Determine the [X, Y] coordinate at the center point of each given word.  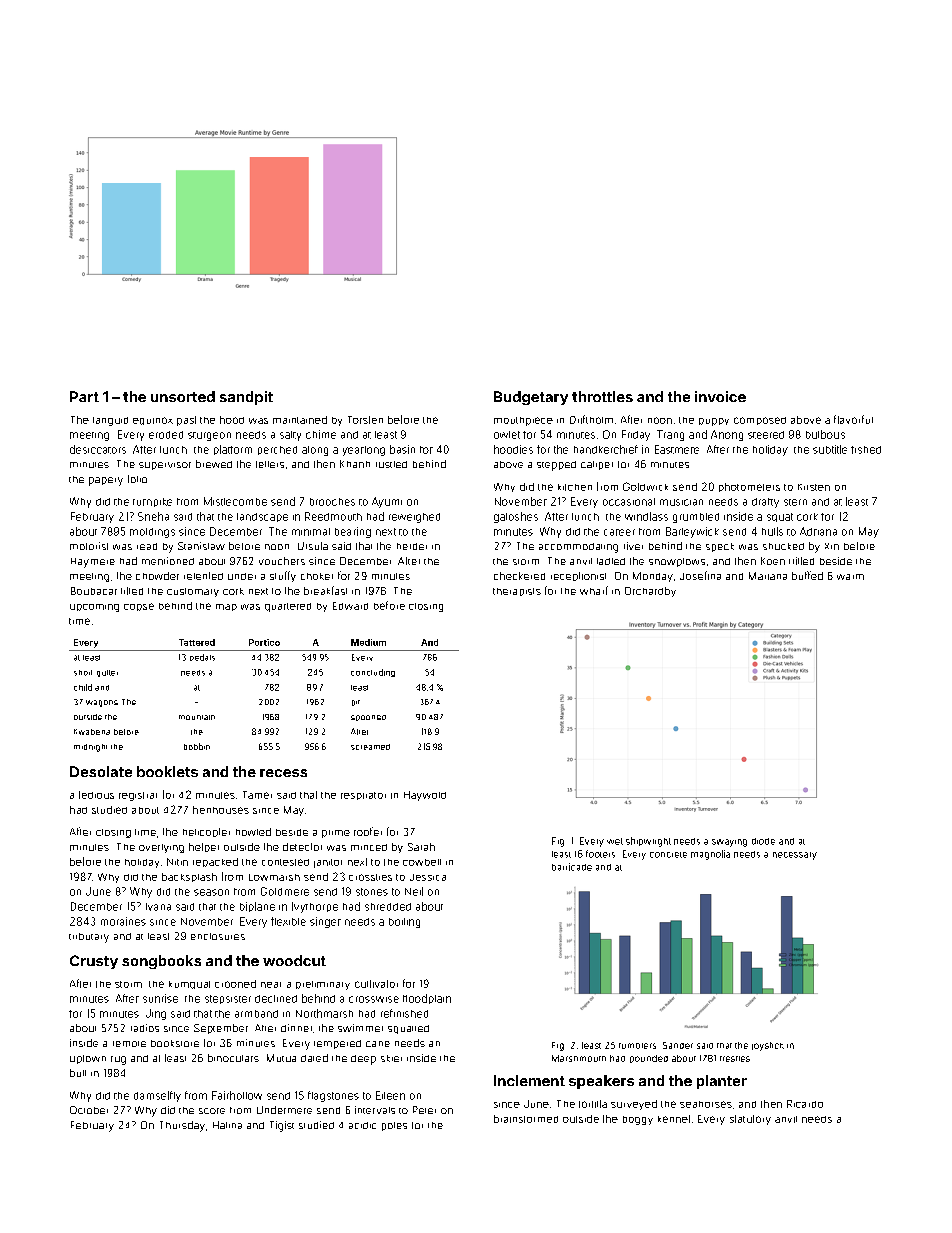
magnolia [710, 855]
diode [763, 841]
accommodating [578, 548]
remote [129, 1044]
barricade [572, 867]
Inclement [529, 1080]
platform [233, 450]
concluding [373, 673]
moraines [123, 921]
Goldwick [645, 486]
